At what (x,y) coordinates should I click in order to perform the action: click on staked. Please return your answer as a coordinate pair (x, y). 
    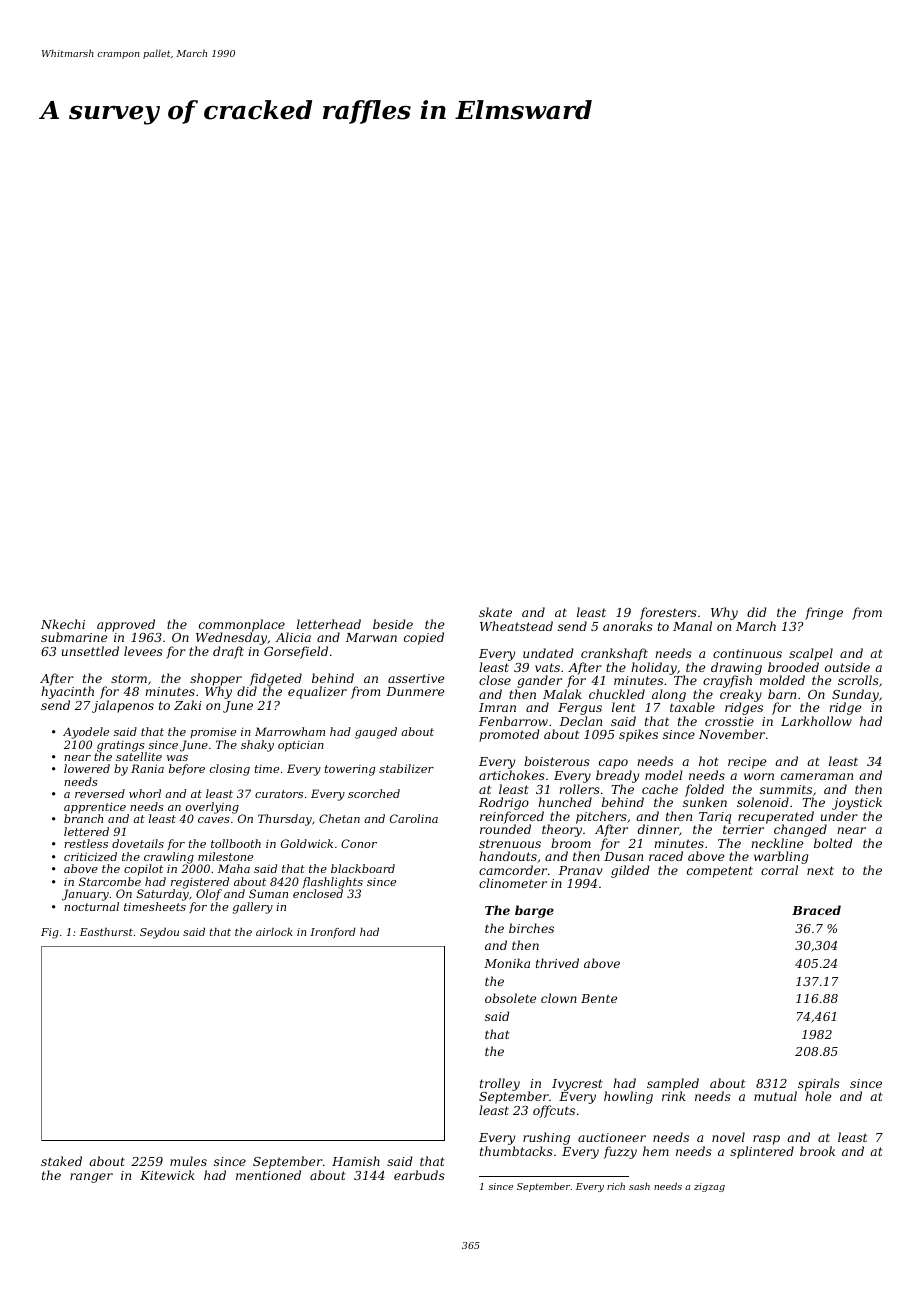
    Looking at the image, I should click on (61, 1161).
